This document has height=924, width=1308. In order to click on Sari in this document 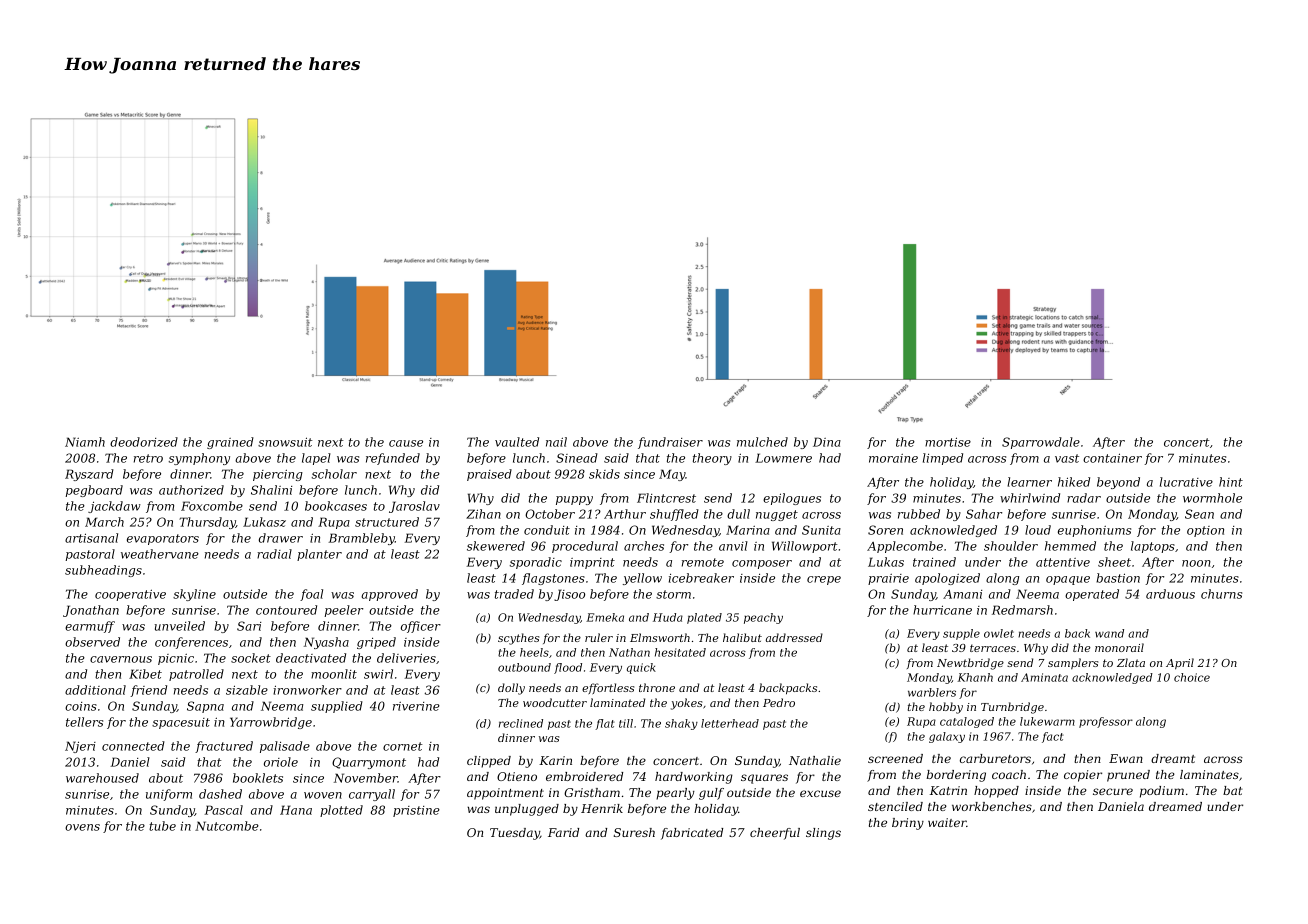, I will do `click(249, 626)`.
